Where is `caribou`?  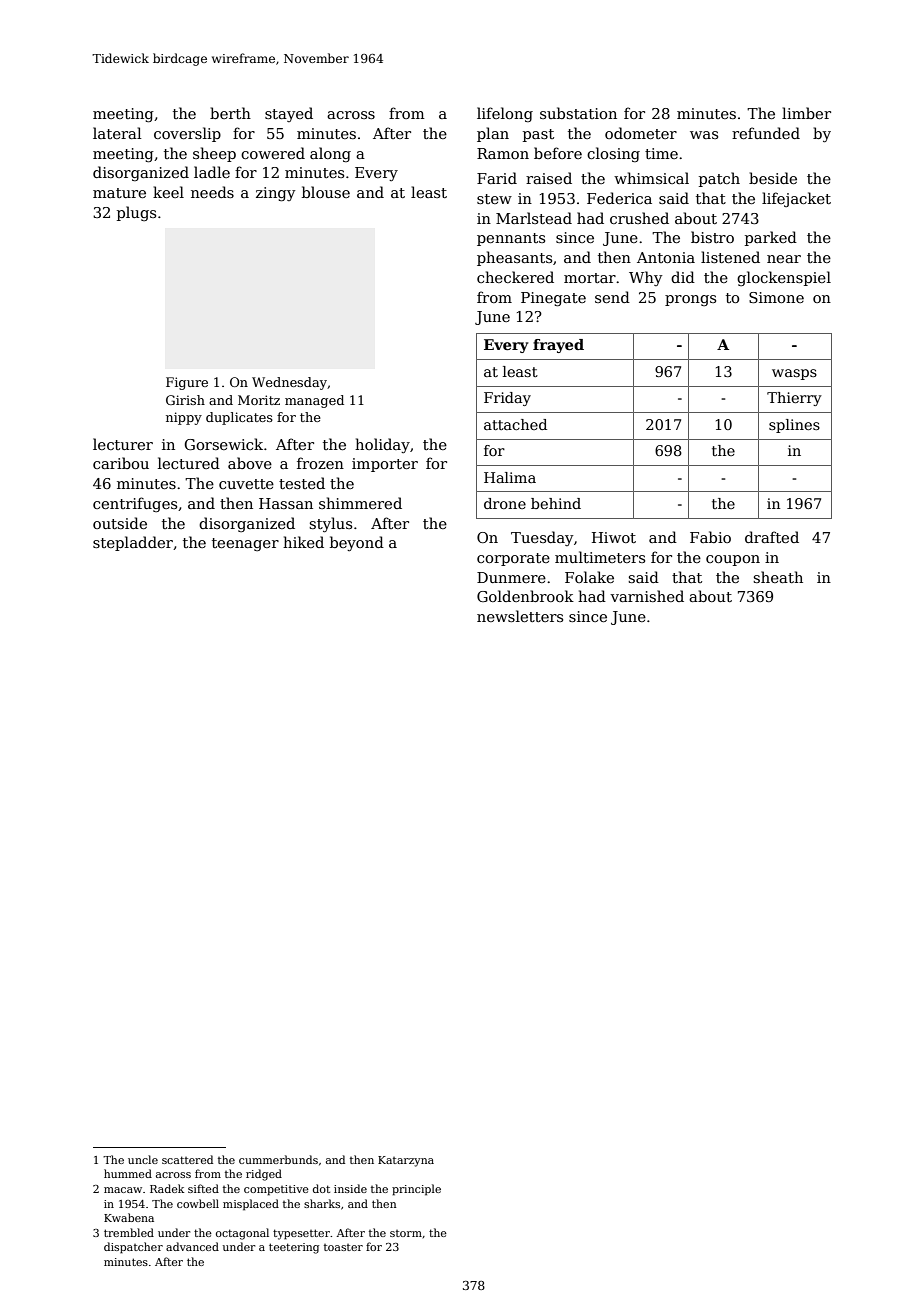
caribou is located at coordinates (121, 463).
